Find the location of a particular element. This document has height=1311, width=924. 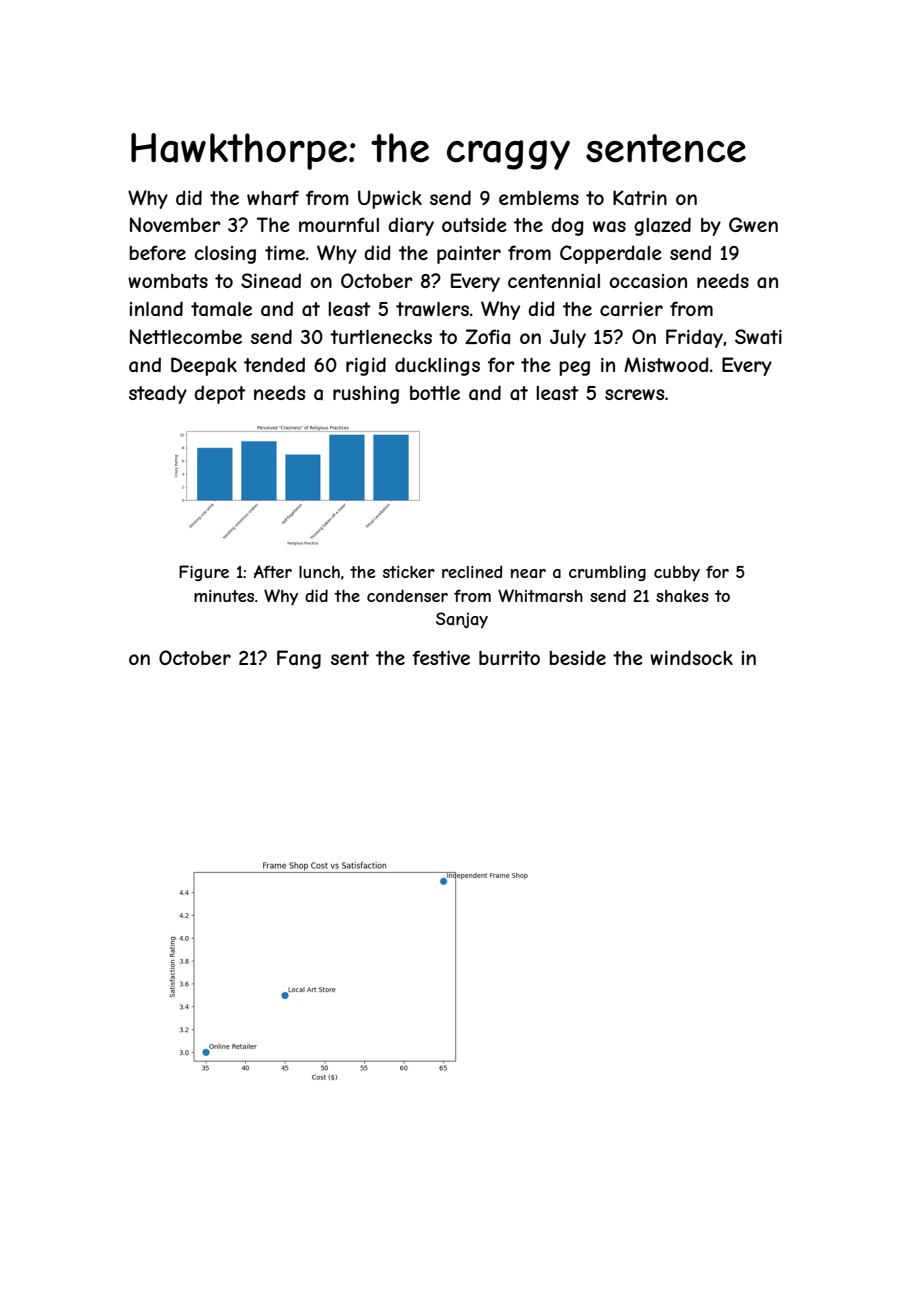

Gwen is located at coordinates (753, 224).
